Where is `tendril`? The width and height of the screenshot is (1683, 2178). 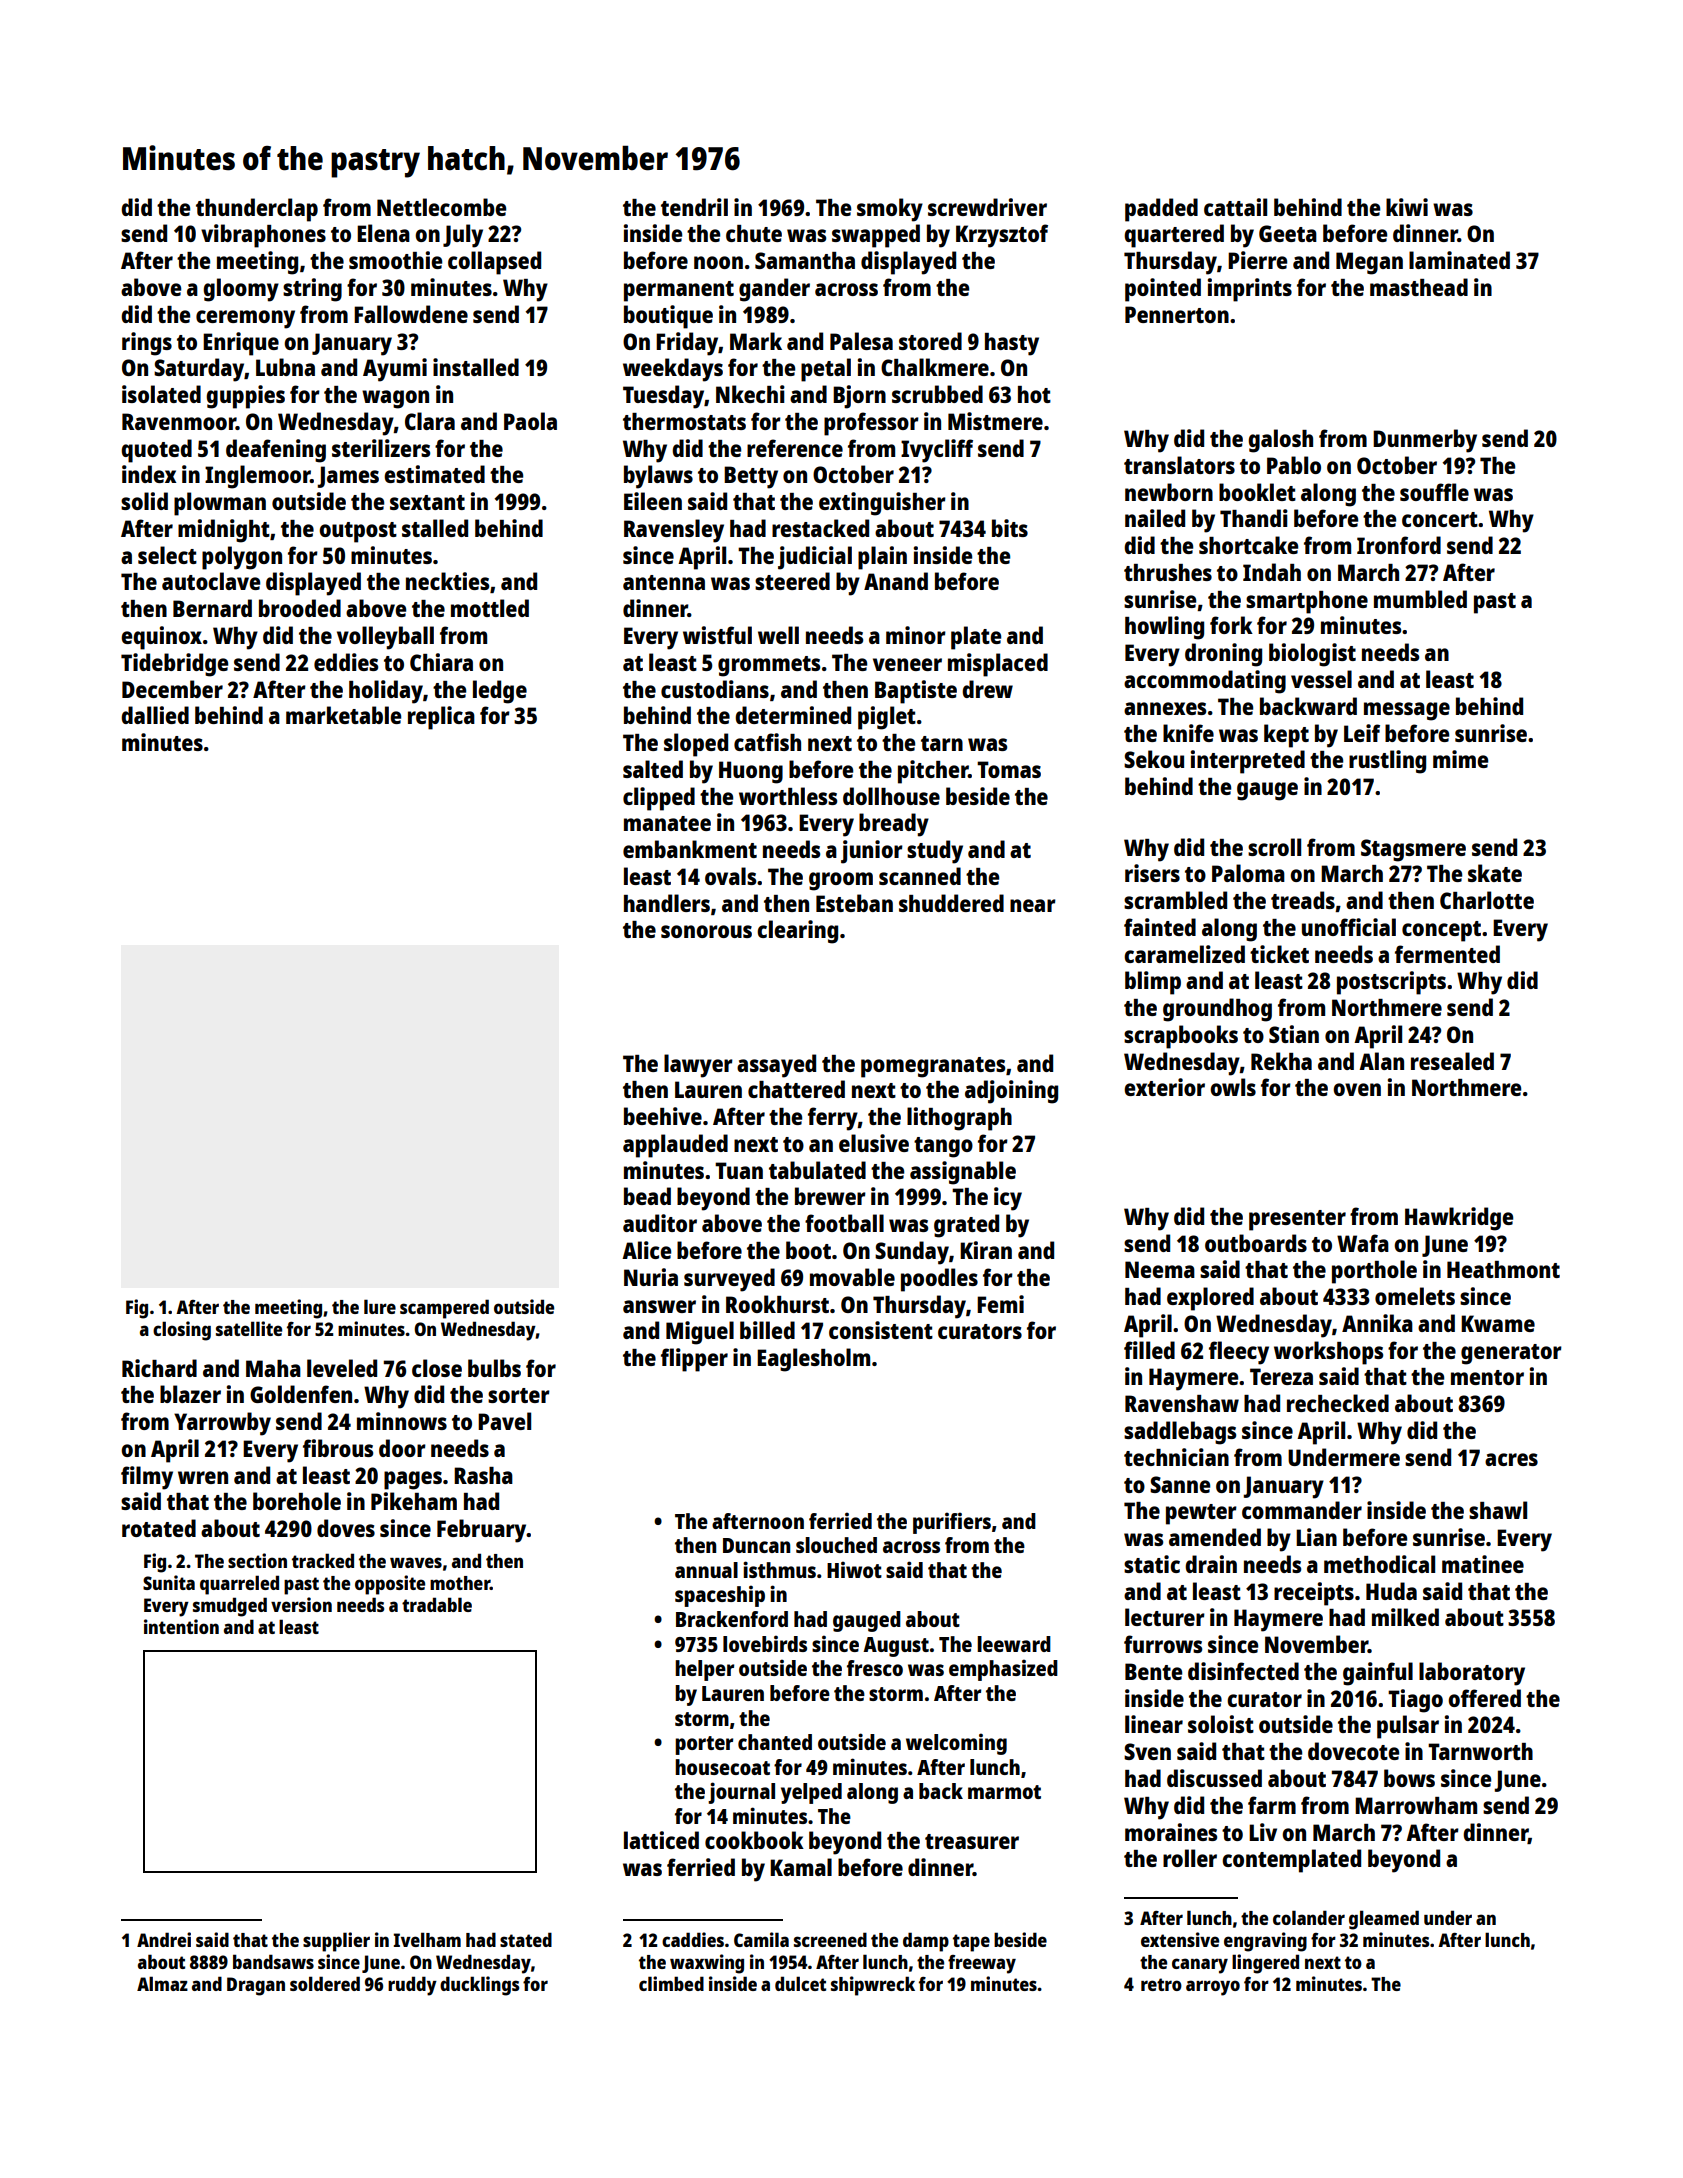
tendril is located at coordinates (694, 207).
